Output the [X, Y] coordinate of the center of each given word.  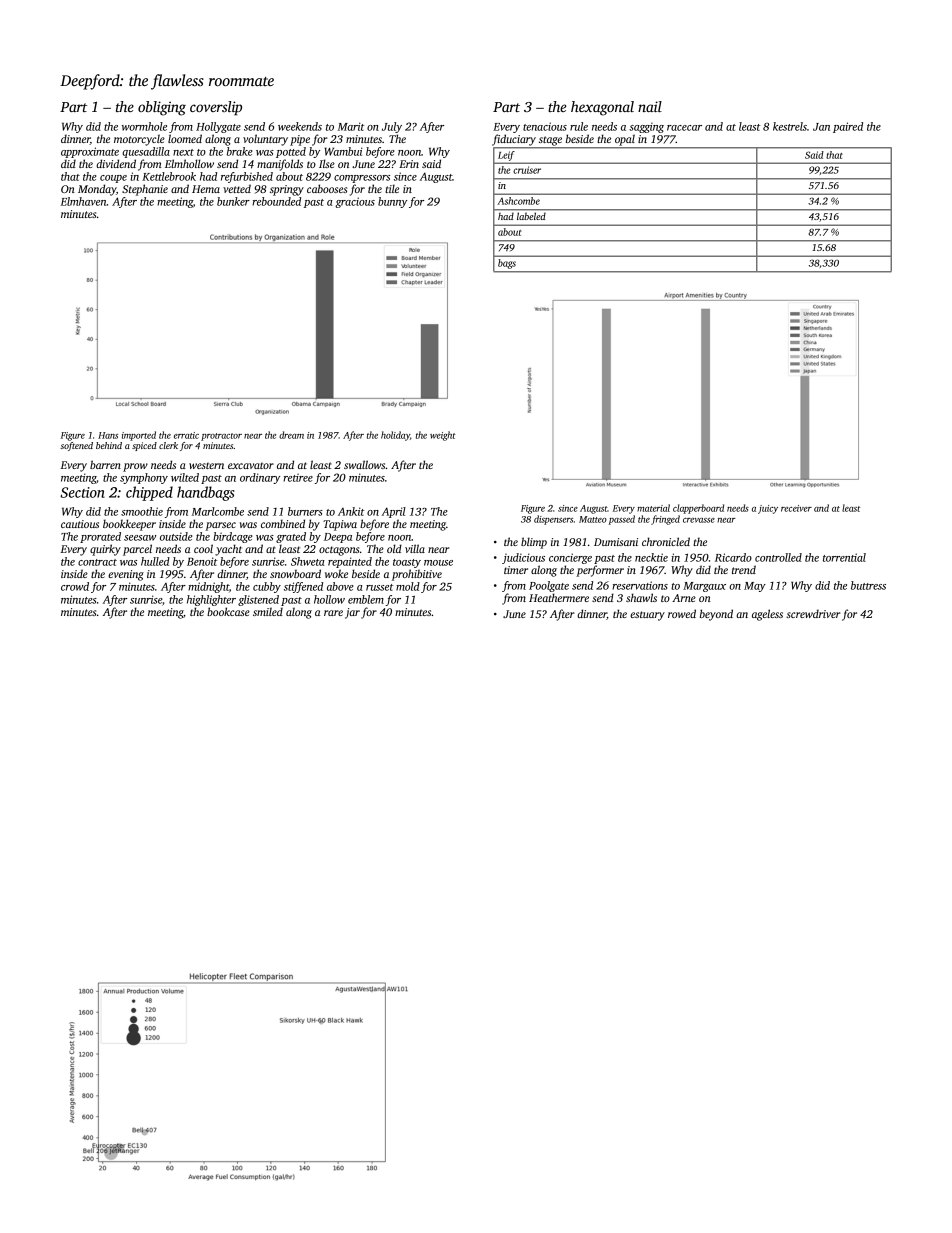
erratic [186, 435]
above [340, 586]
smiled [268, 611]
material [653, 508]
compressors [362, 179]
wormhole [144, 126]
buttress [868, 585]
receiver [796, 508]
